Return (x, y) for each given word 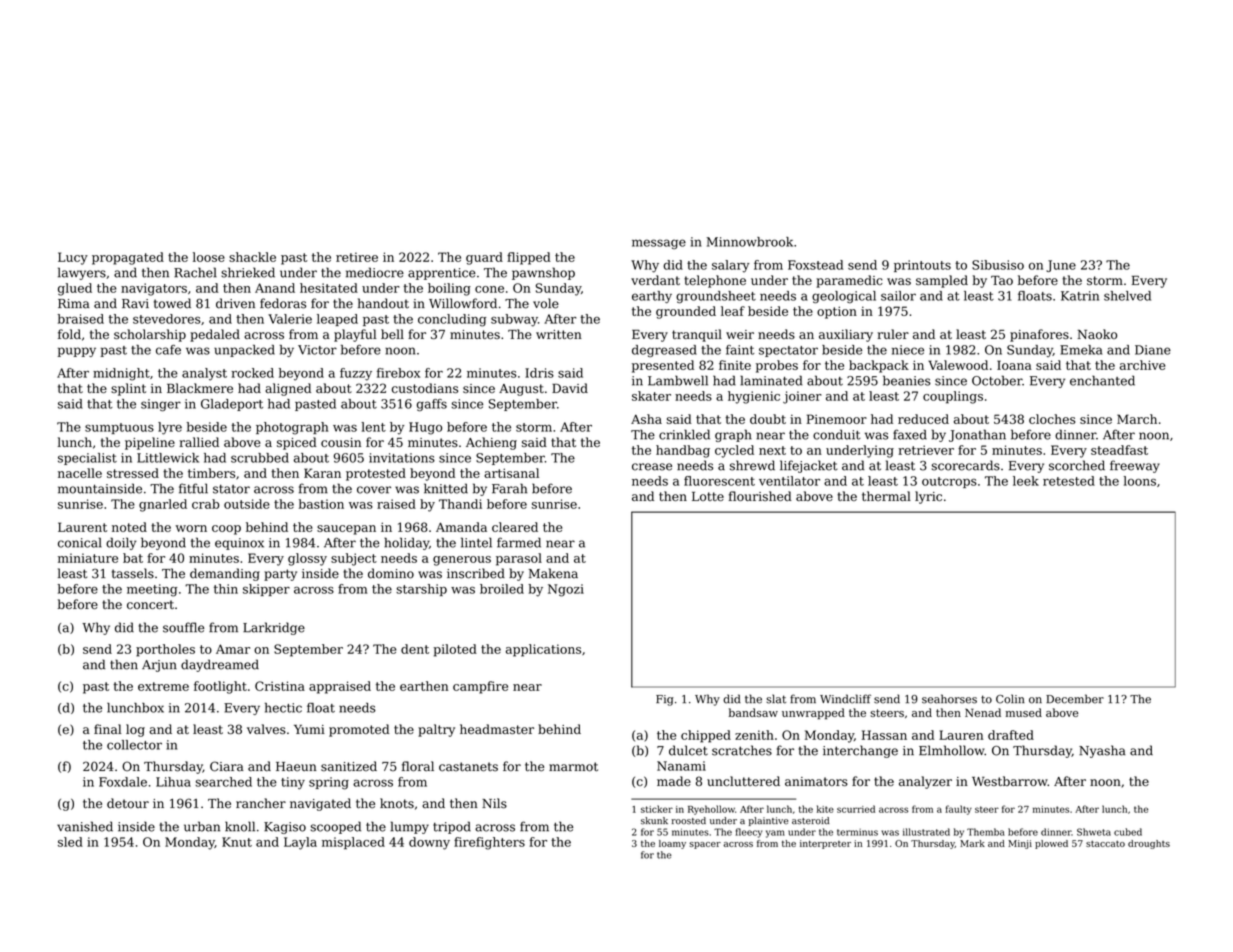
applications (543, 650)
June (1061, 266)
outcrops (949, 482)
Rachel (195, 272)
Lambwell (678, 380)
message (659, 244)
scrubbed (260, 458)
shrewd (752, 465)
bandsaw (753, 712)
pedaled (215, 335)
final (107, 729)
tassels (133, 573)
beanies (907, 380)
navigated (320, 804)
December (1075, 699)
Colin (1010, 699)
